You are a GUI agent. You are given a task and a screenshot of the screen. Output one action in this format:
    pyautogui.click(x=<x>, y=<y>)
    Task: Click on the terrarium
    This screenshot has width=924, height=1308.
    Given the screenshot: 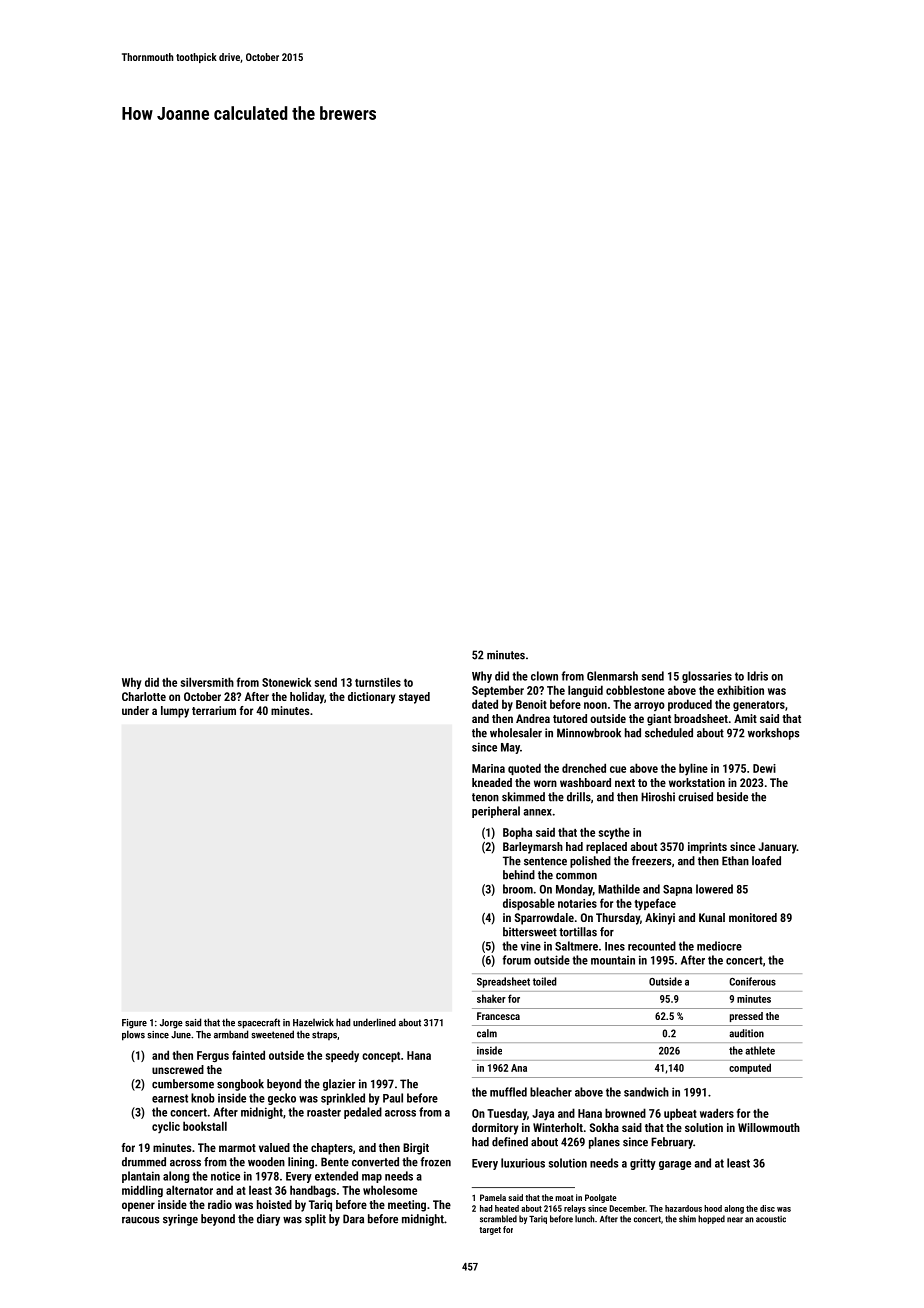 What is the action you would take?
    pyautogui.click(x=214, y=710)
